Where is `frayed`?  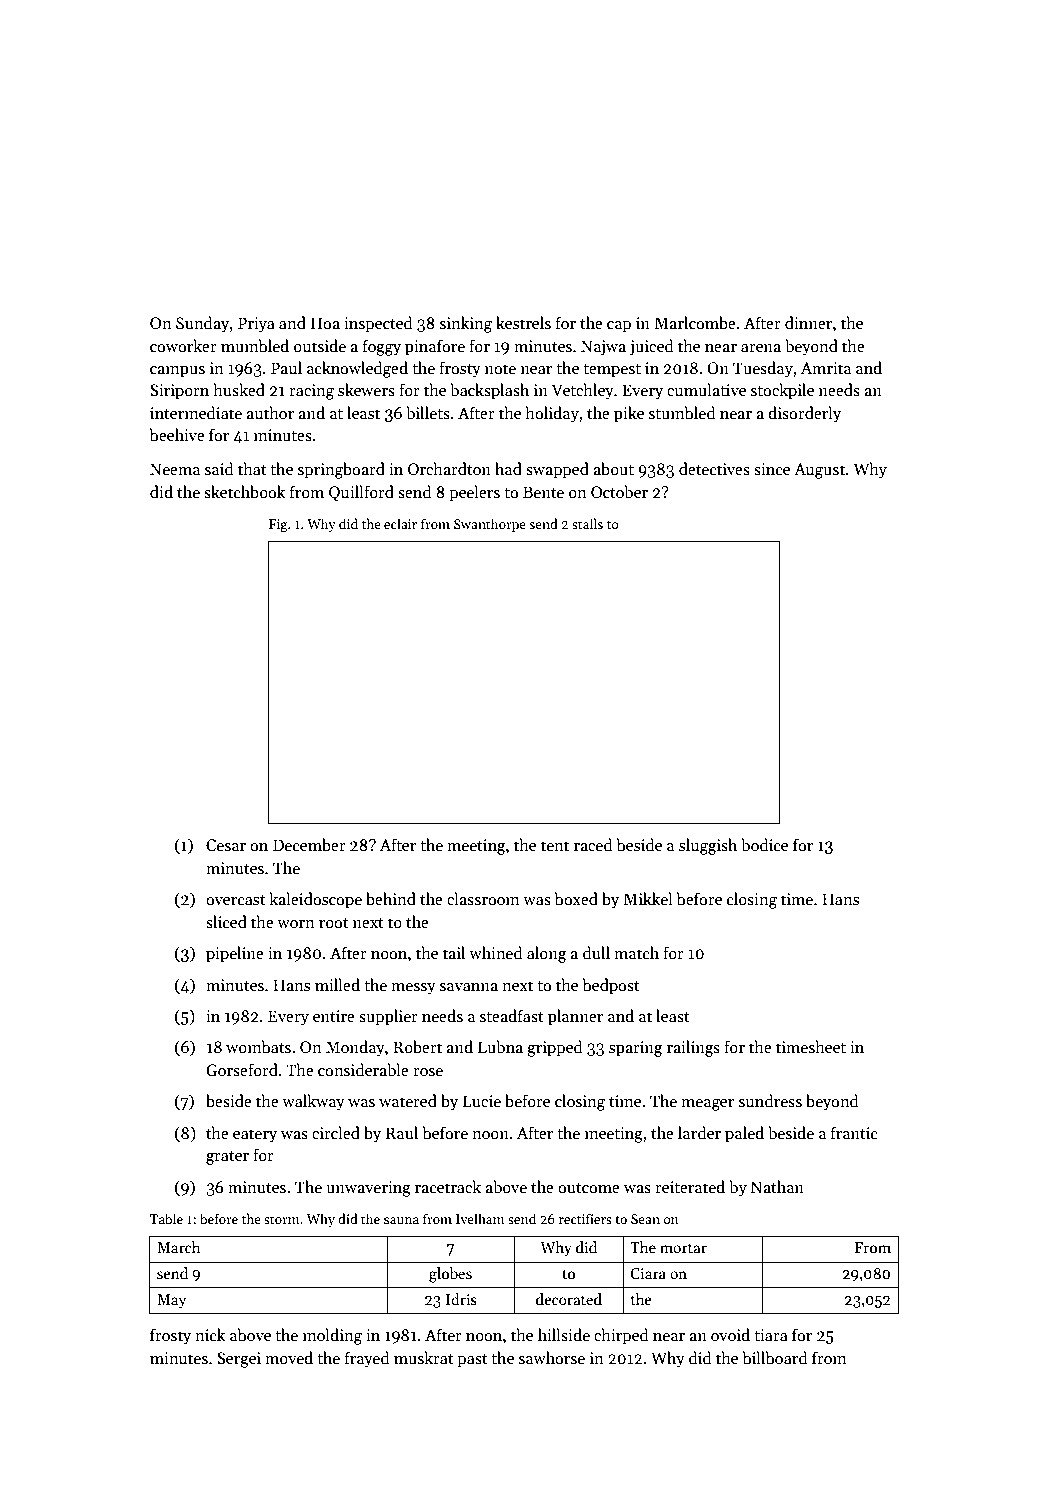 frayed is located at coordinates (367, 1359).
